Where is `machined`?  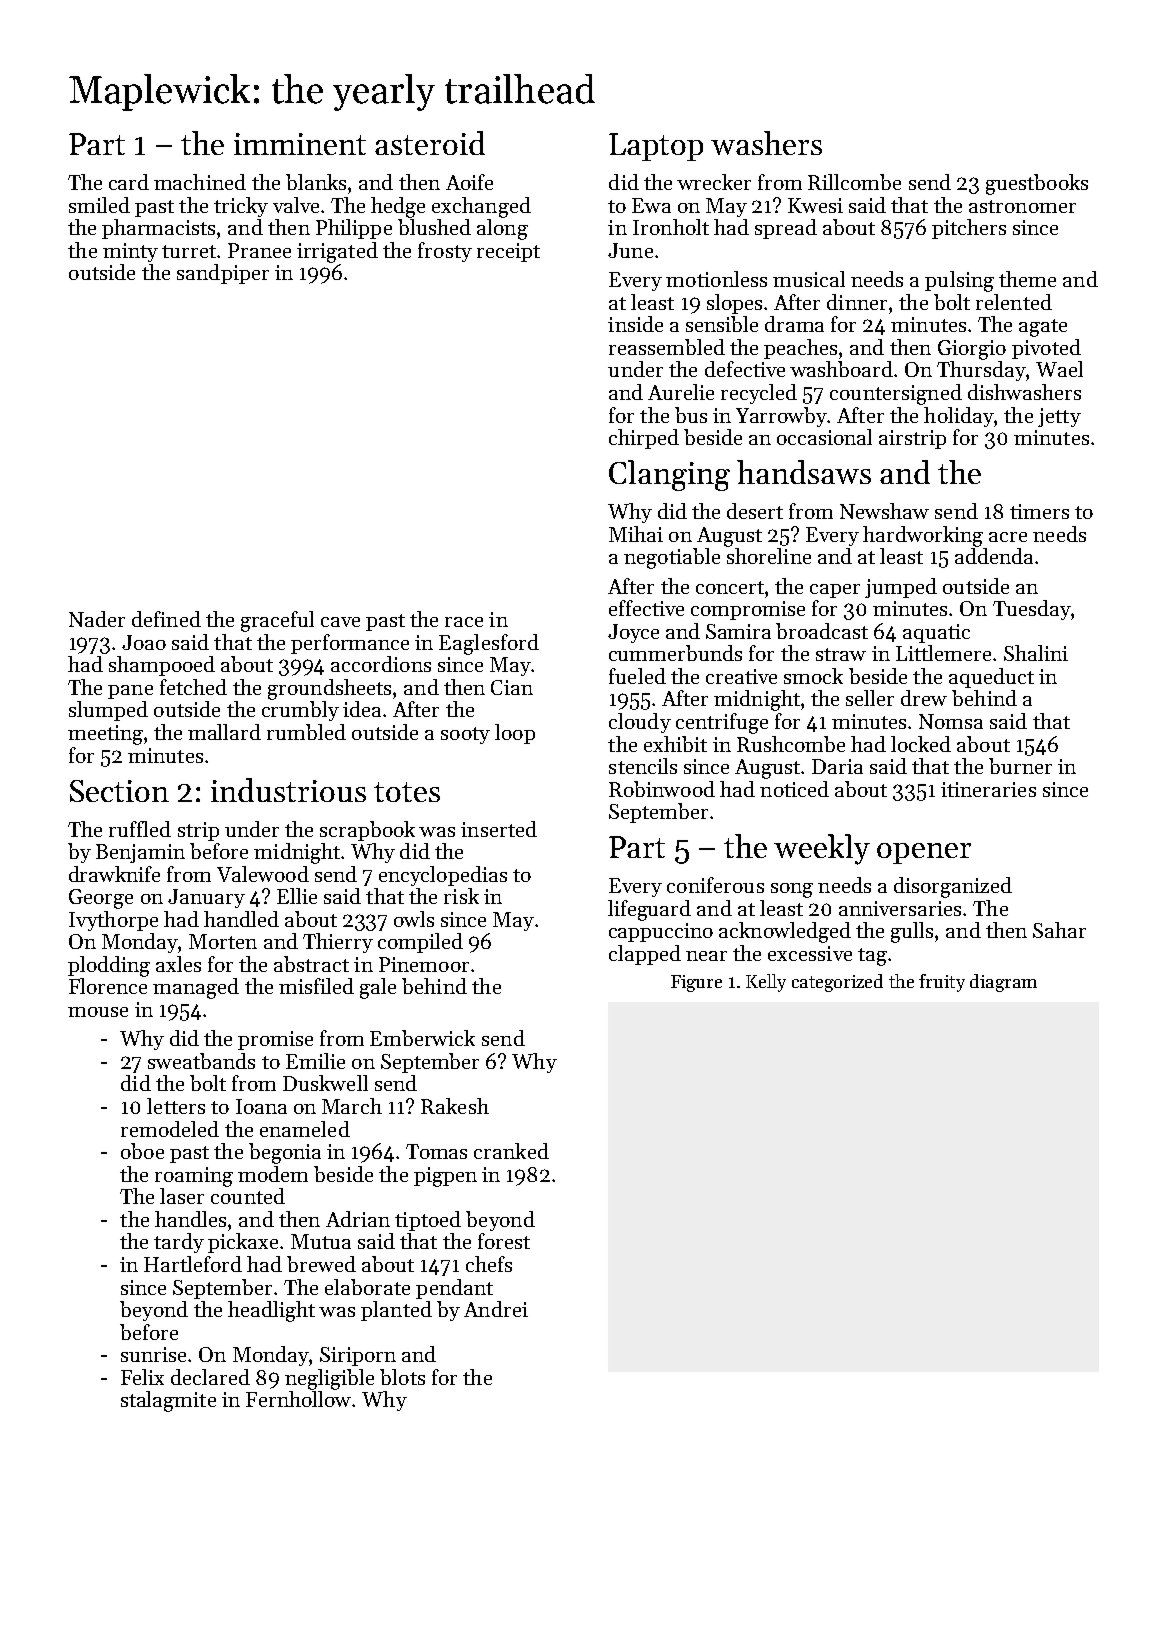 machined is located at coordinates (200, 182).
